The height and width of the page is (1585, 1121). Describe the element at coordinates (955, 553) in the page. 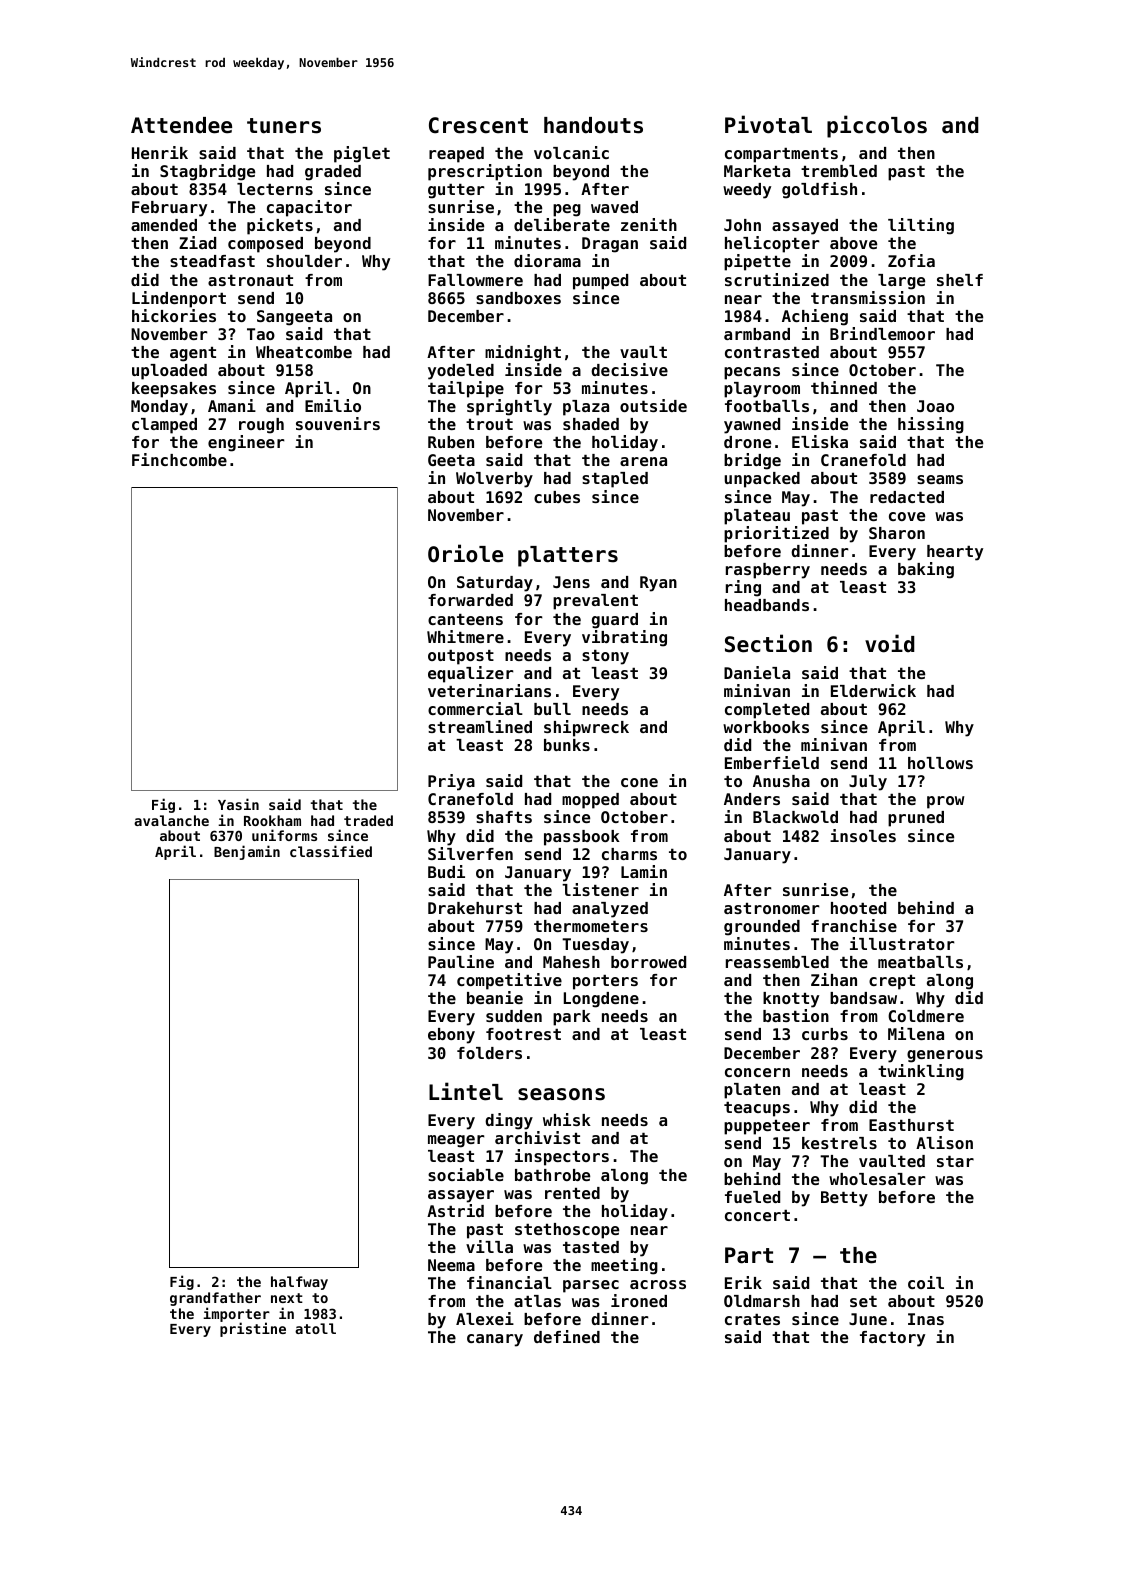

I see `hearty` at that location.
